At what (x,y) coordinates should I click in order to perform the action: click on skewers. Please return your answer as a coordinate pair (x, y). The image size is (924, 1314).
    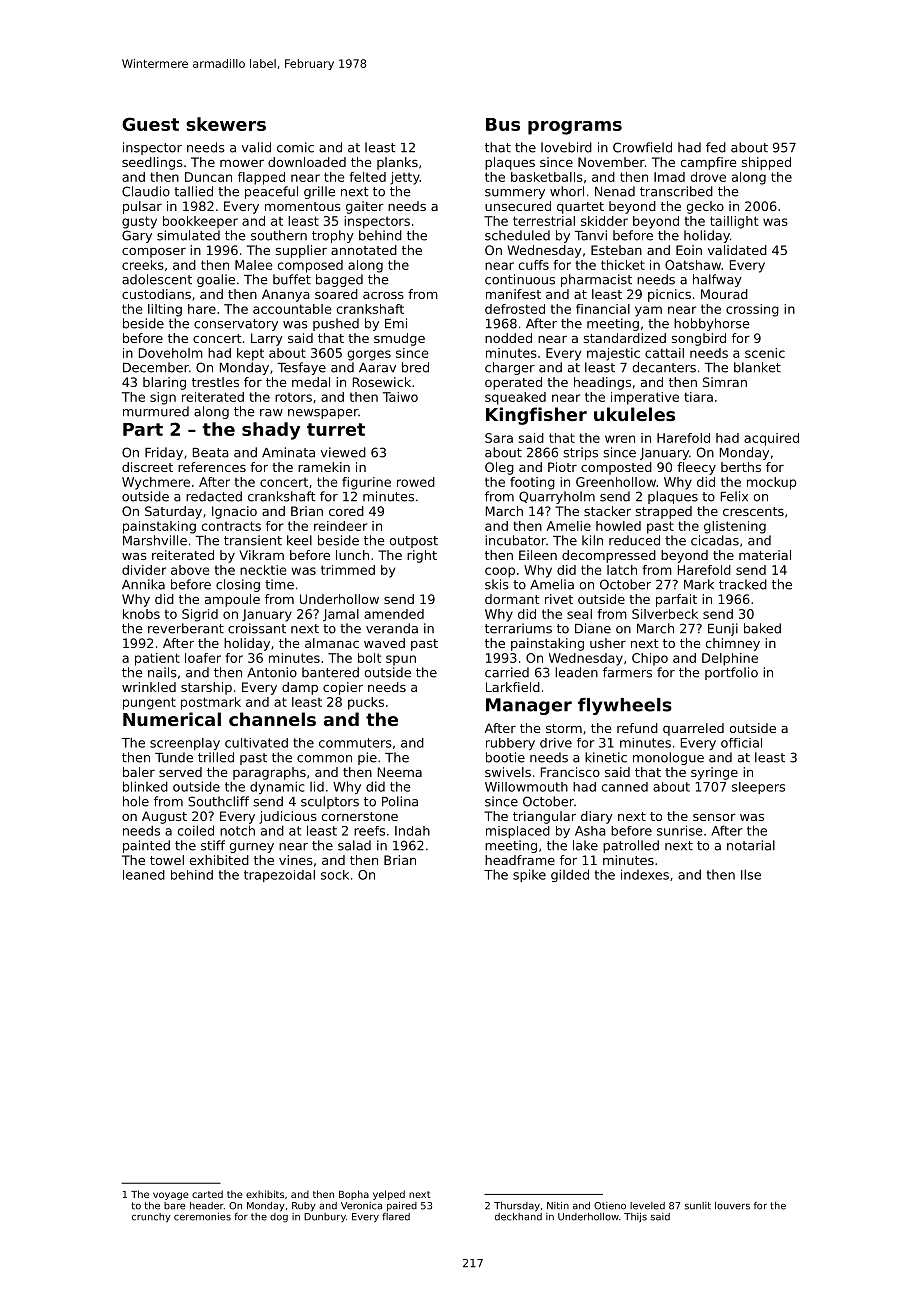
    Looking at the image, I should click on (226, 124).
